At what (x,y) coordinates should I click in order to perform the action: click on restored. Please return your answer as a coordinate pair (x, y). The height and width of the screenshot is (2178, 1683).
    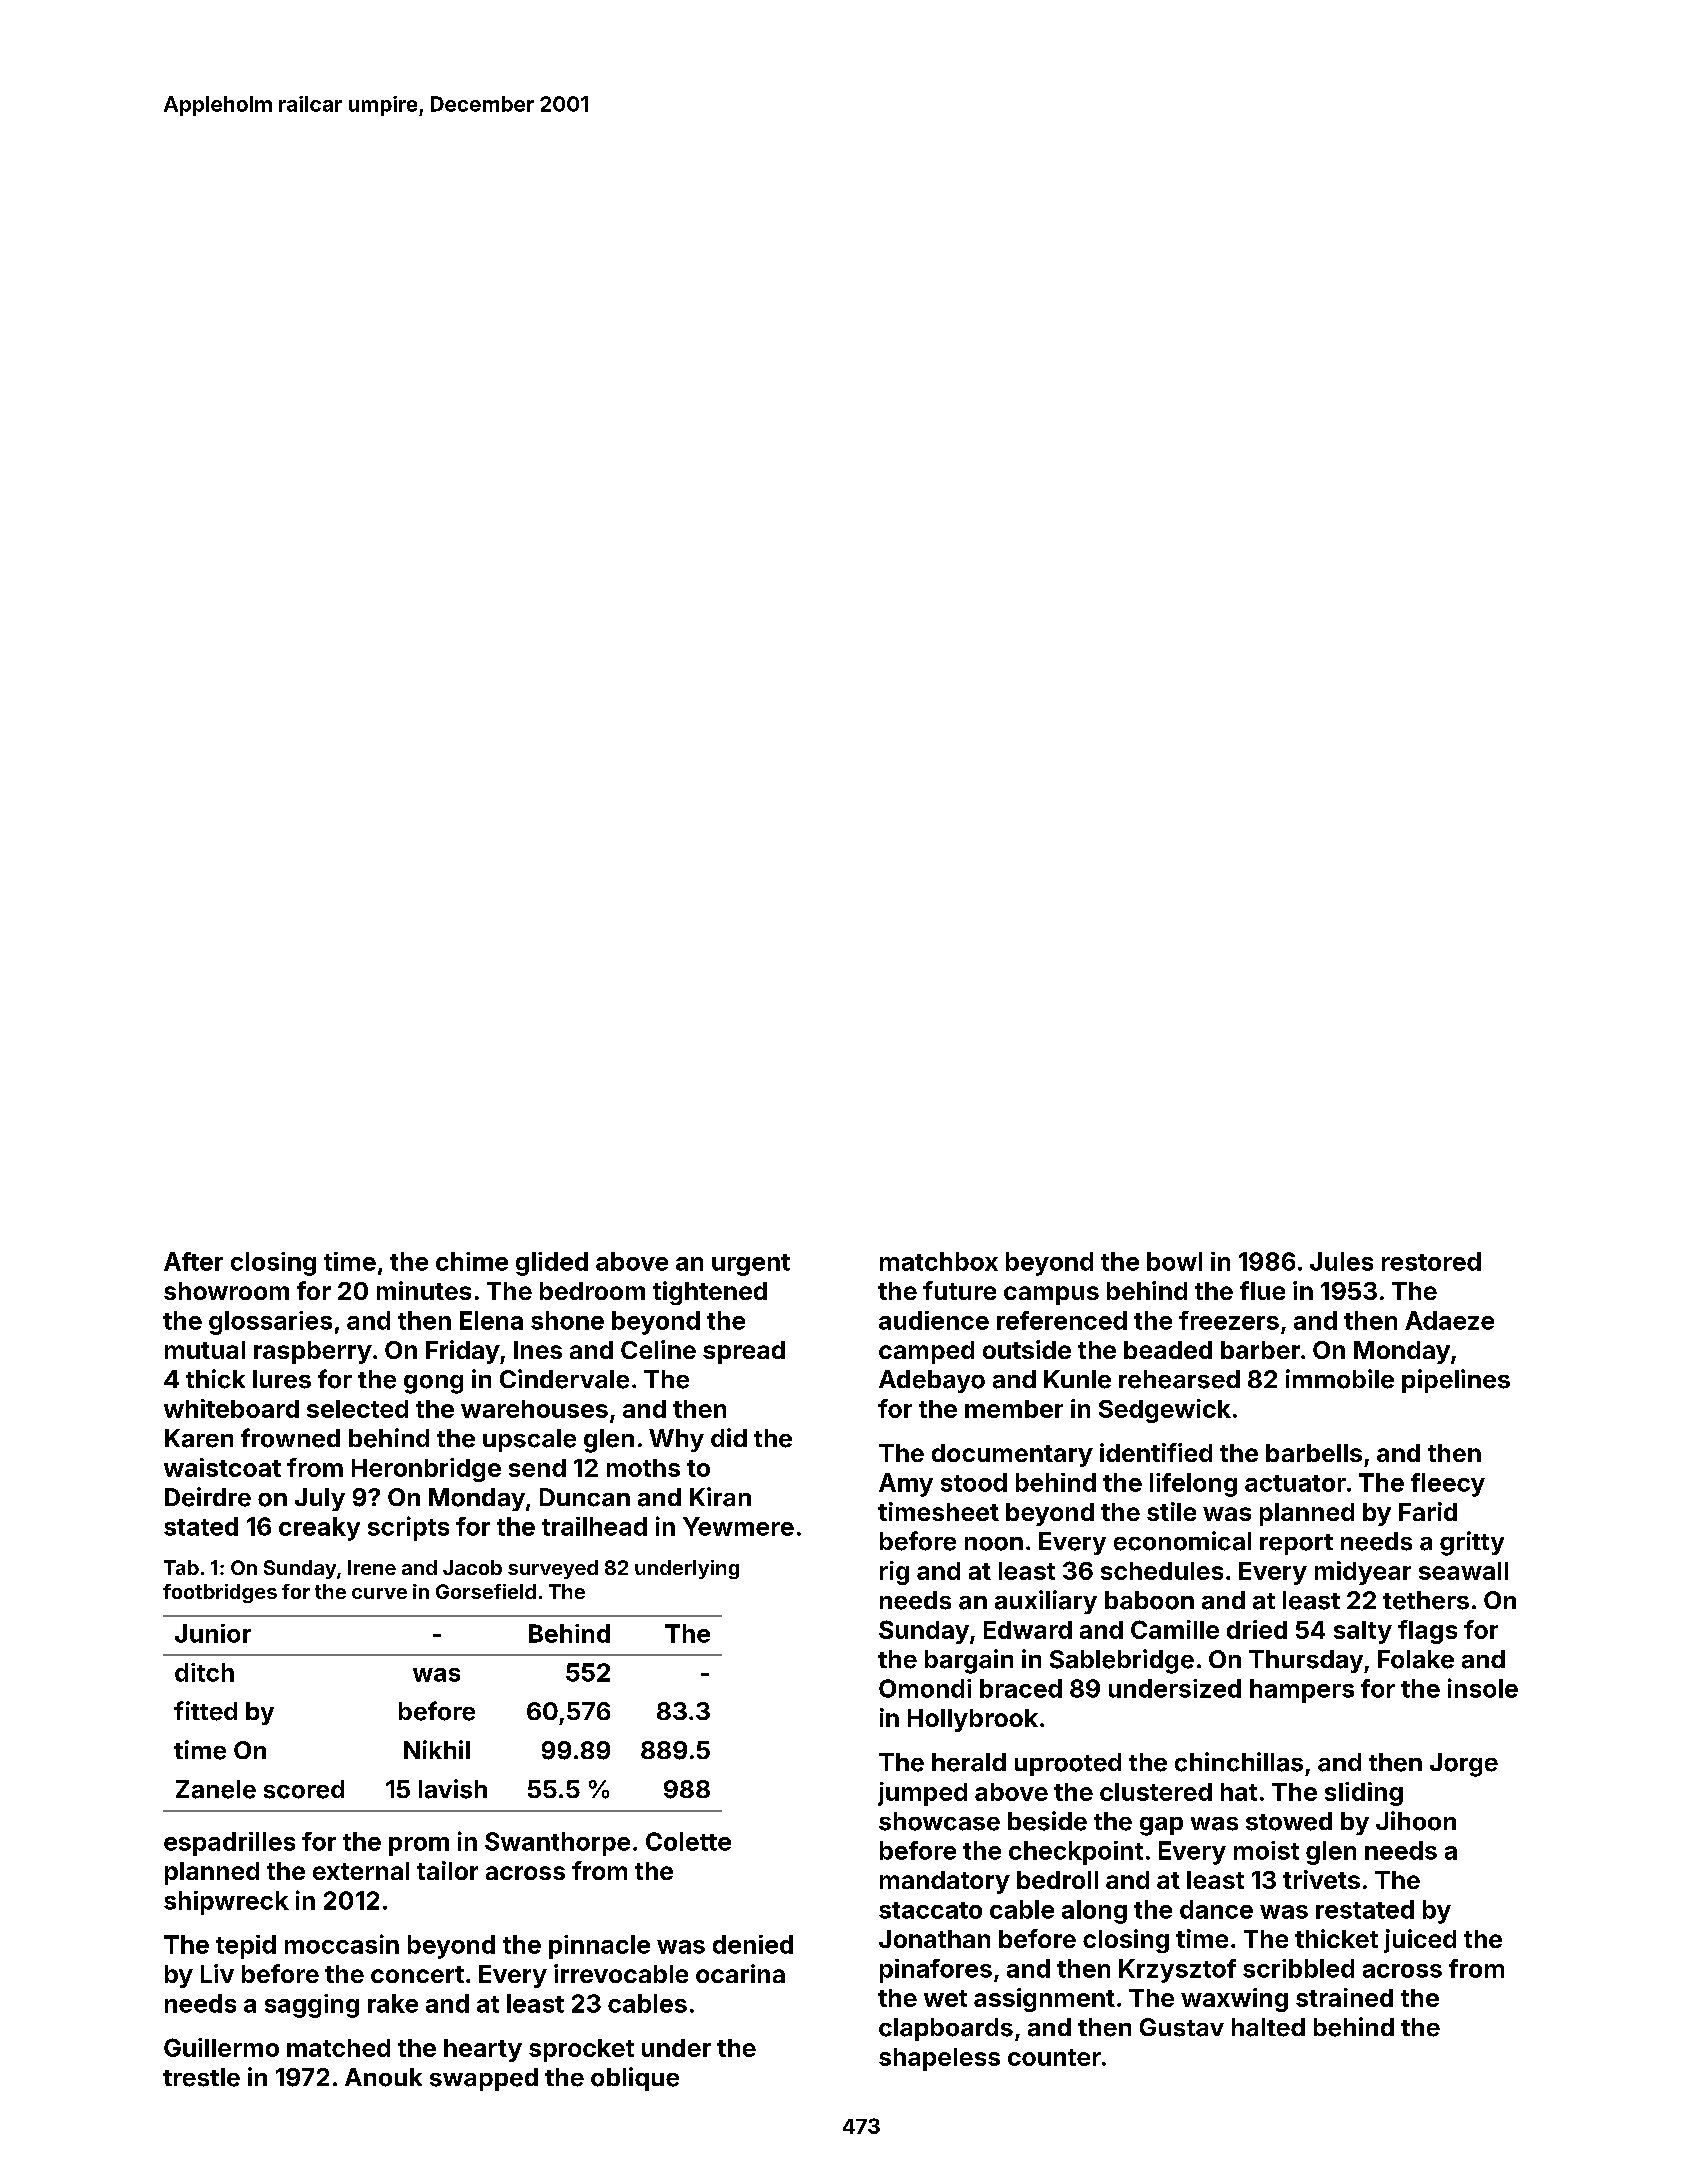
    Looking at the image, I should click on (1431, 1261).
